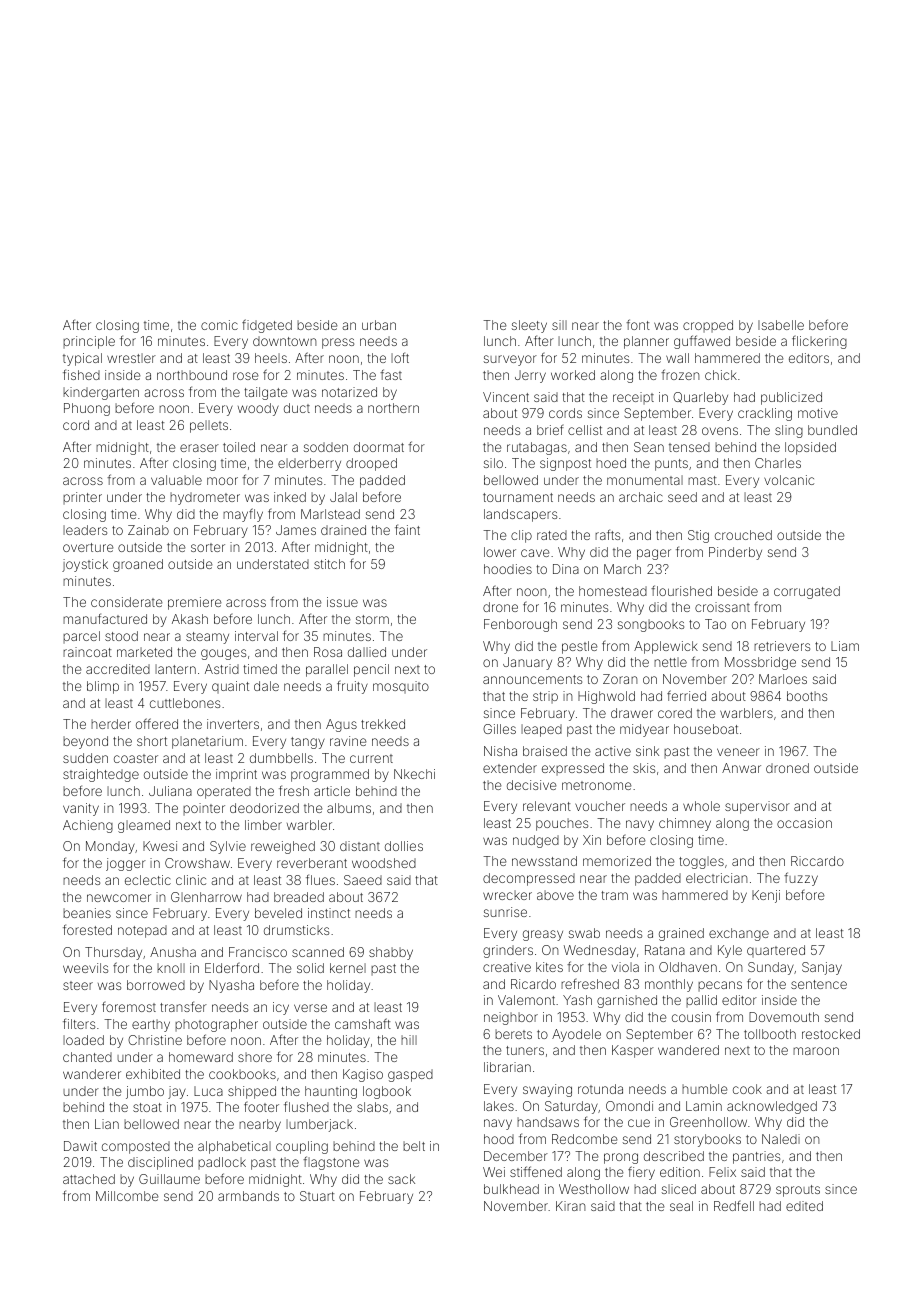 The image size is (924, 1308). I want to click on borrowed, so click(156, 985).
